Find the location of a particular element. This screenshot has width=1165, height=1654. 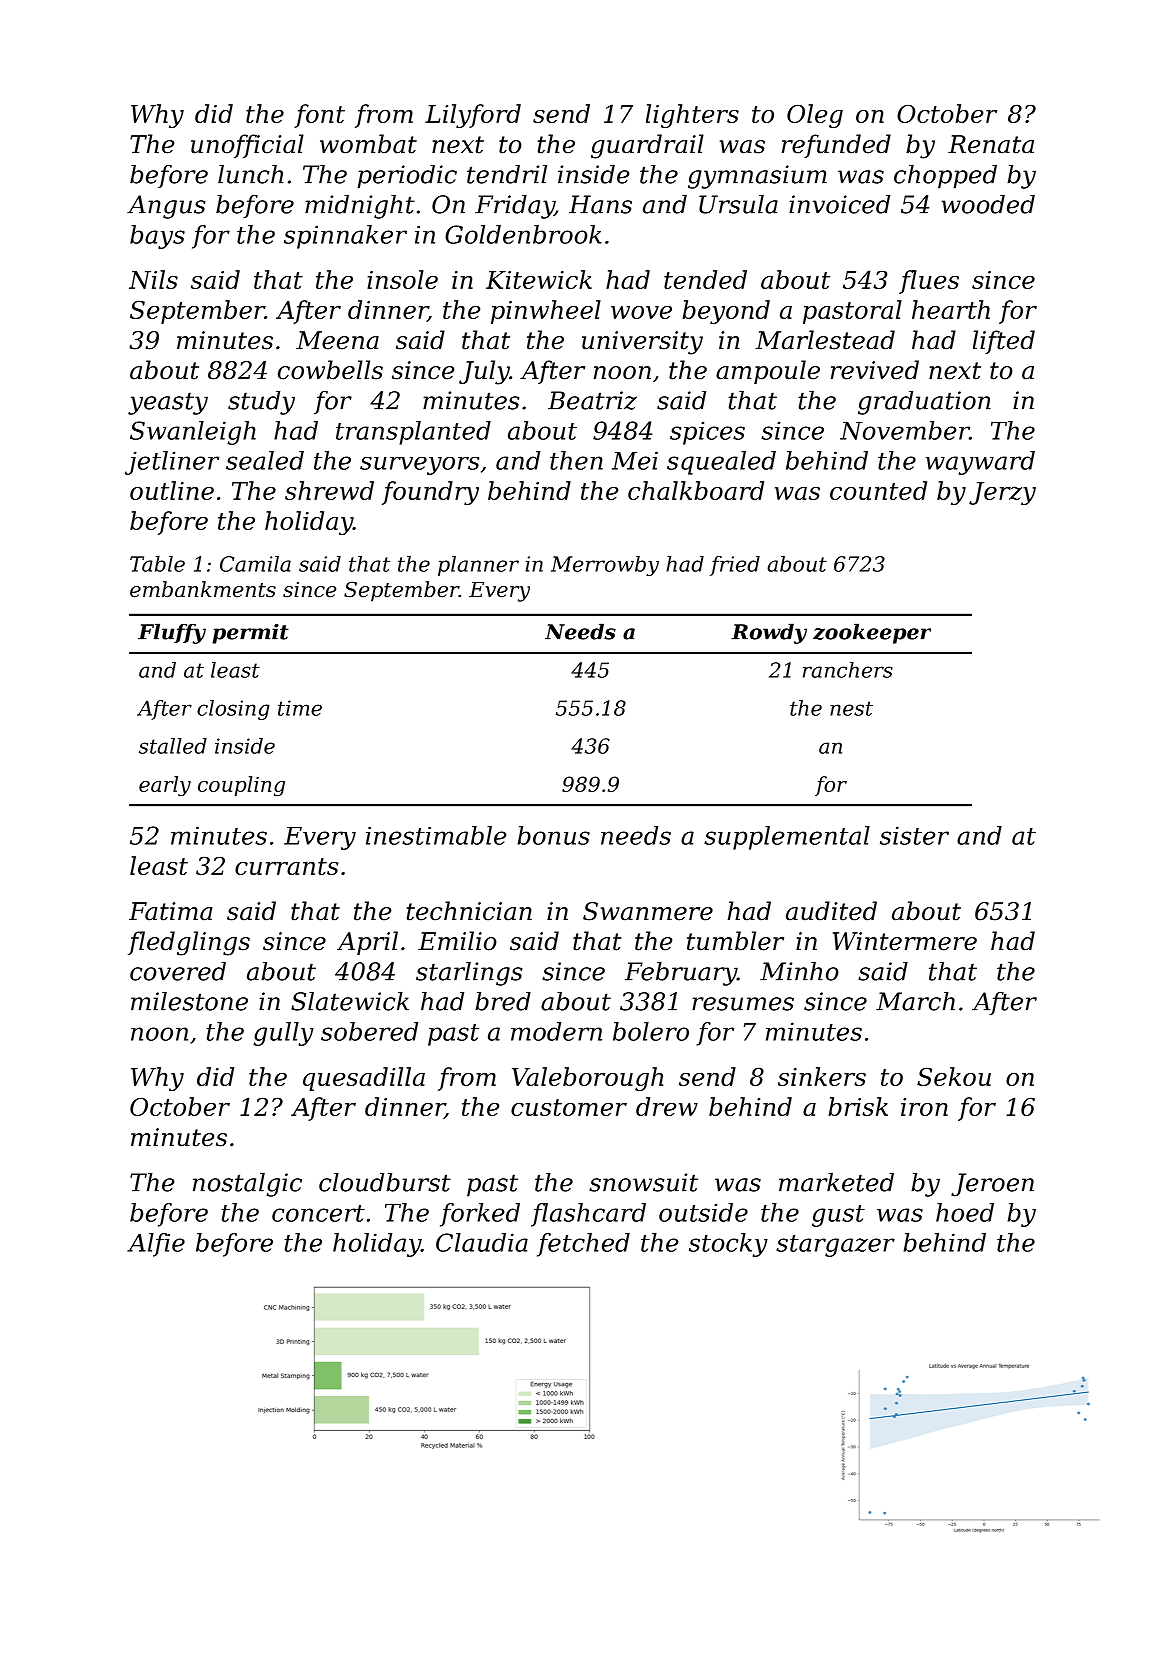

unofficial is located at coordinates (247, 146).
